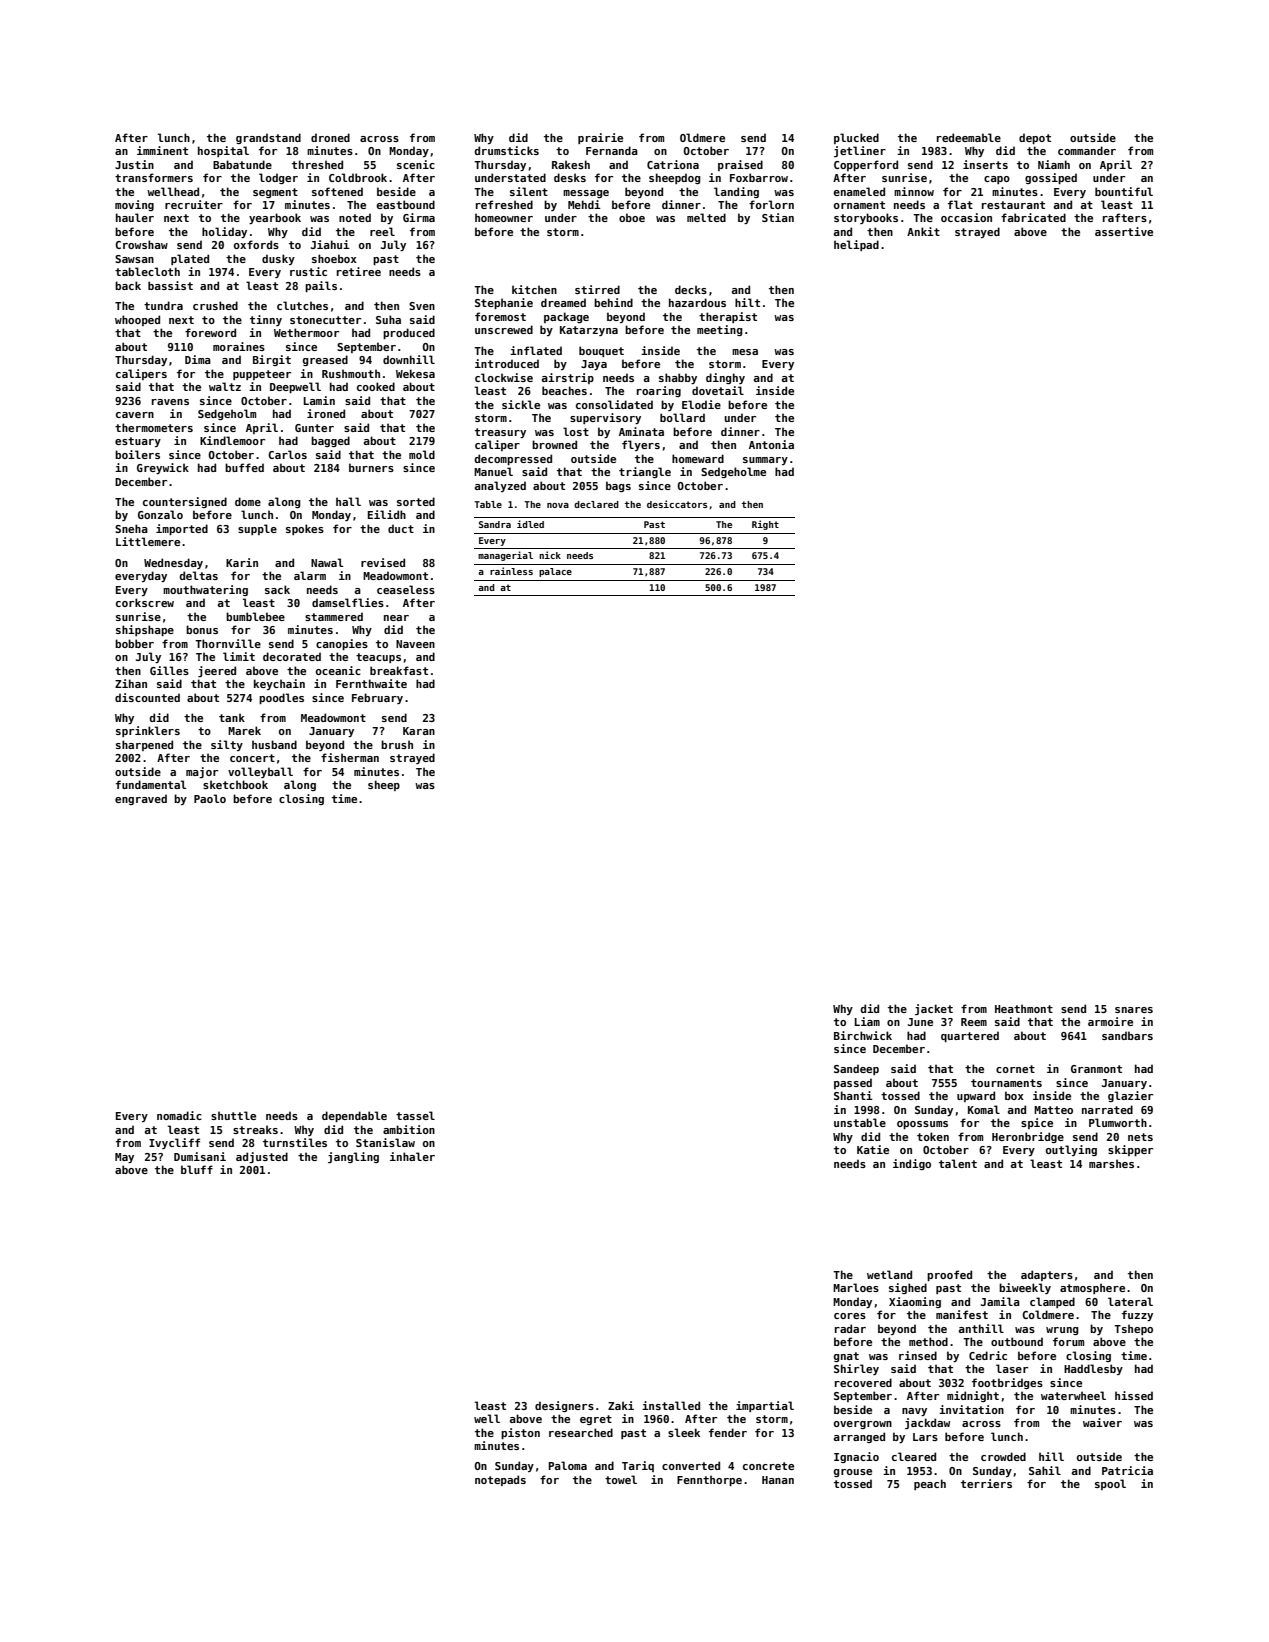 The height and width of the screenshot is (1642, 1269). Describe the element at coordinates (268, 138) in the screenshot. I see `grandstand` at that location.
